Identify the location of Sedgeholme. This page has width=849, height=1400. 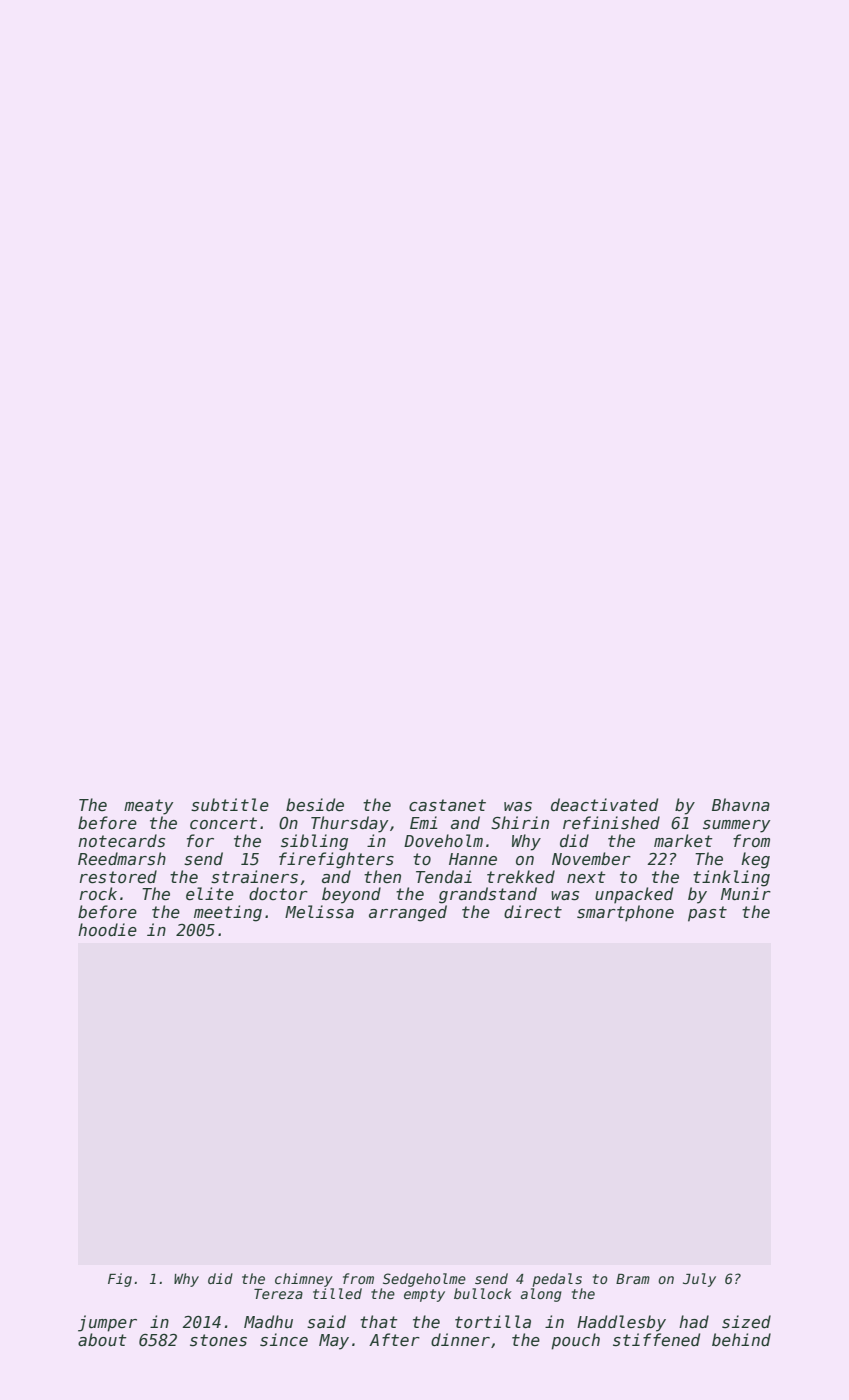
(424, 1280).
